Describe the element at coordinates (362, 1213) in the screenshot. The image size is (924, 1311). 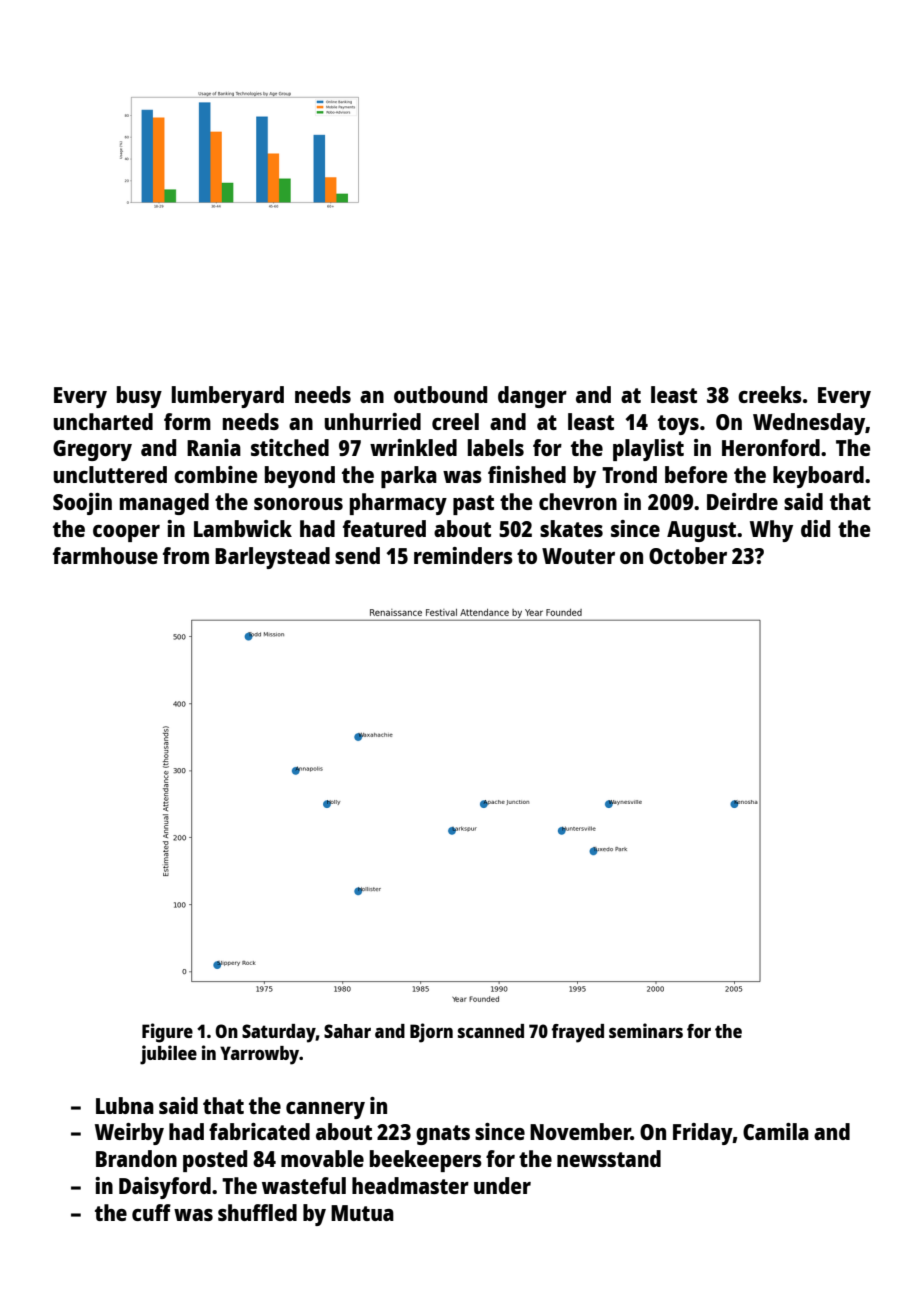
I see `Mutua` at that location.
